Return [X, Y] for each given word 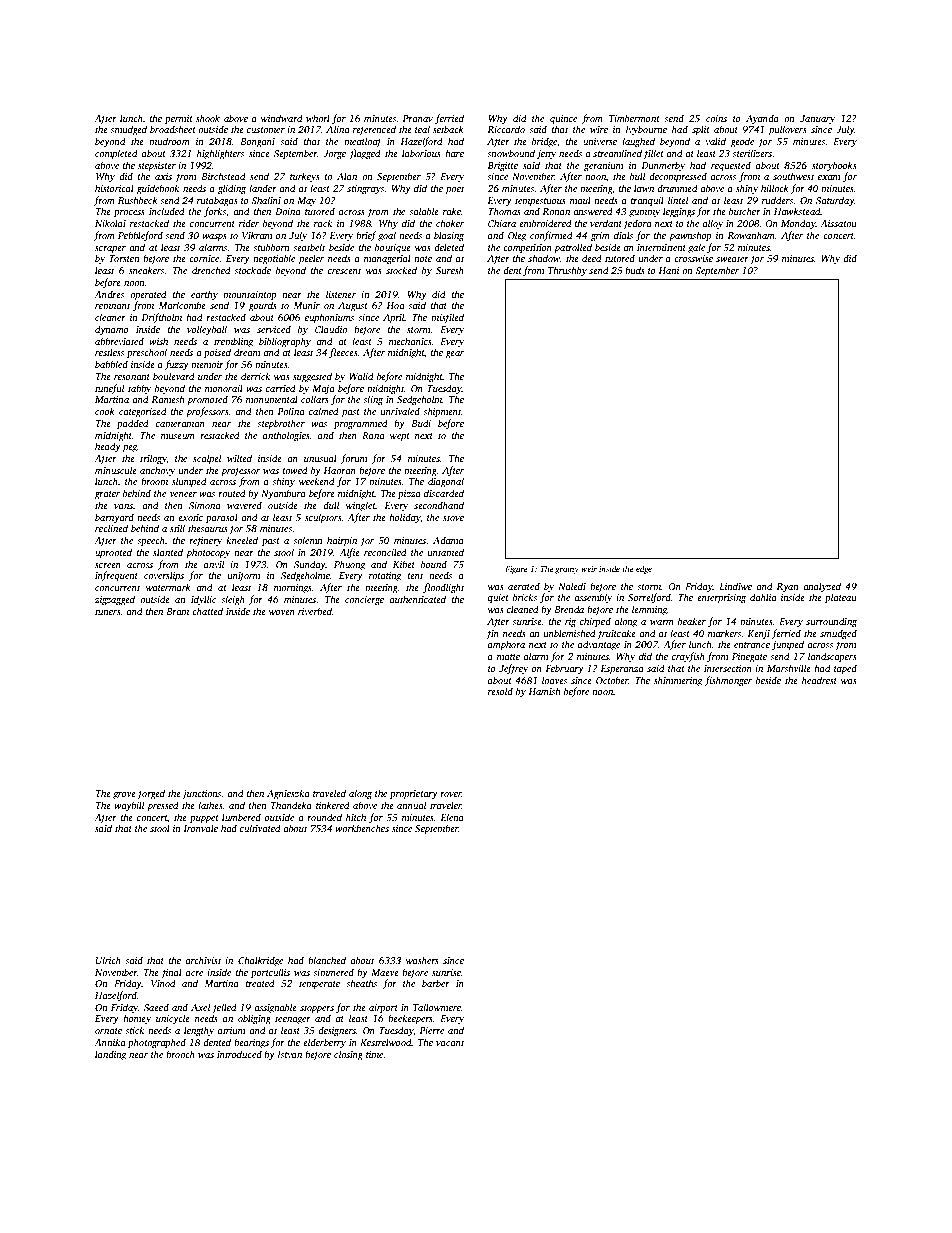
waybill [129, 806]
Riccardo [506, 129]
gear [454, 355]
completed [116, 154]
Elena [452, 817]
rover [451, 794]
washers [422, 960]
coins [716, 118]
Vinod [163, 983]
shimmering [678, 681]
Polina [290, 411]
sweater [732, 259]
